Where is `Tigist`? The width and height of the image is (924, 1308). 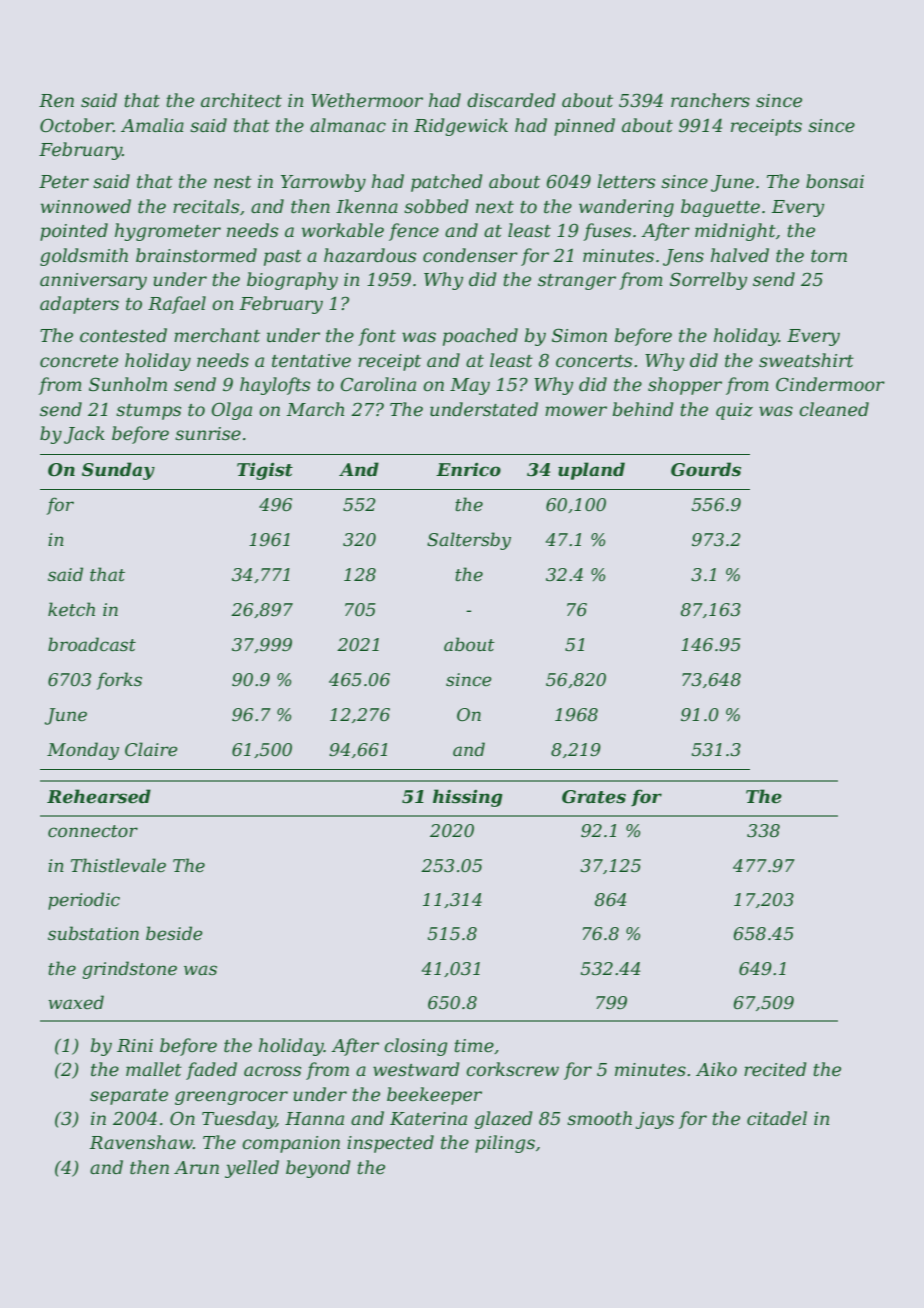
Tigist is located at coordinates (265, 471).
